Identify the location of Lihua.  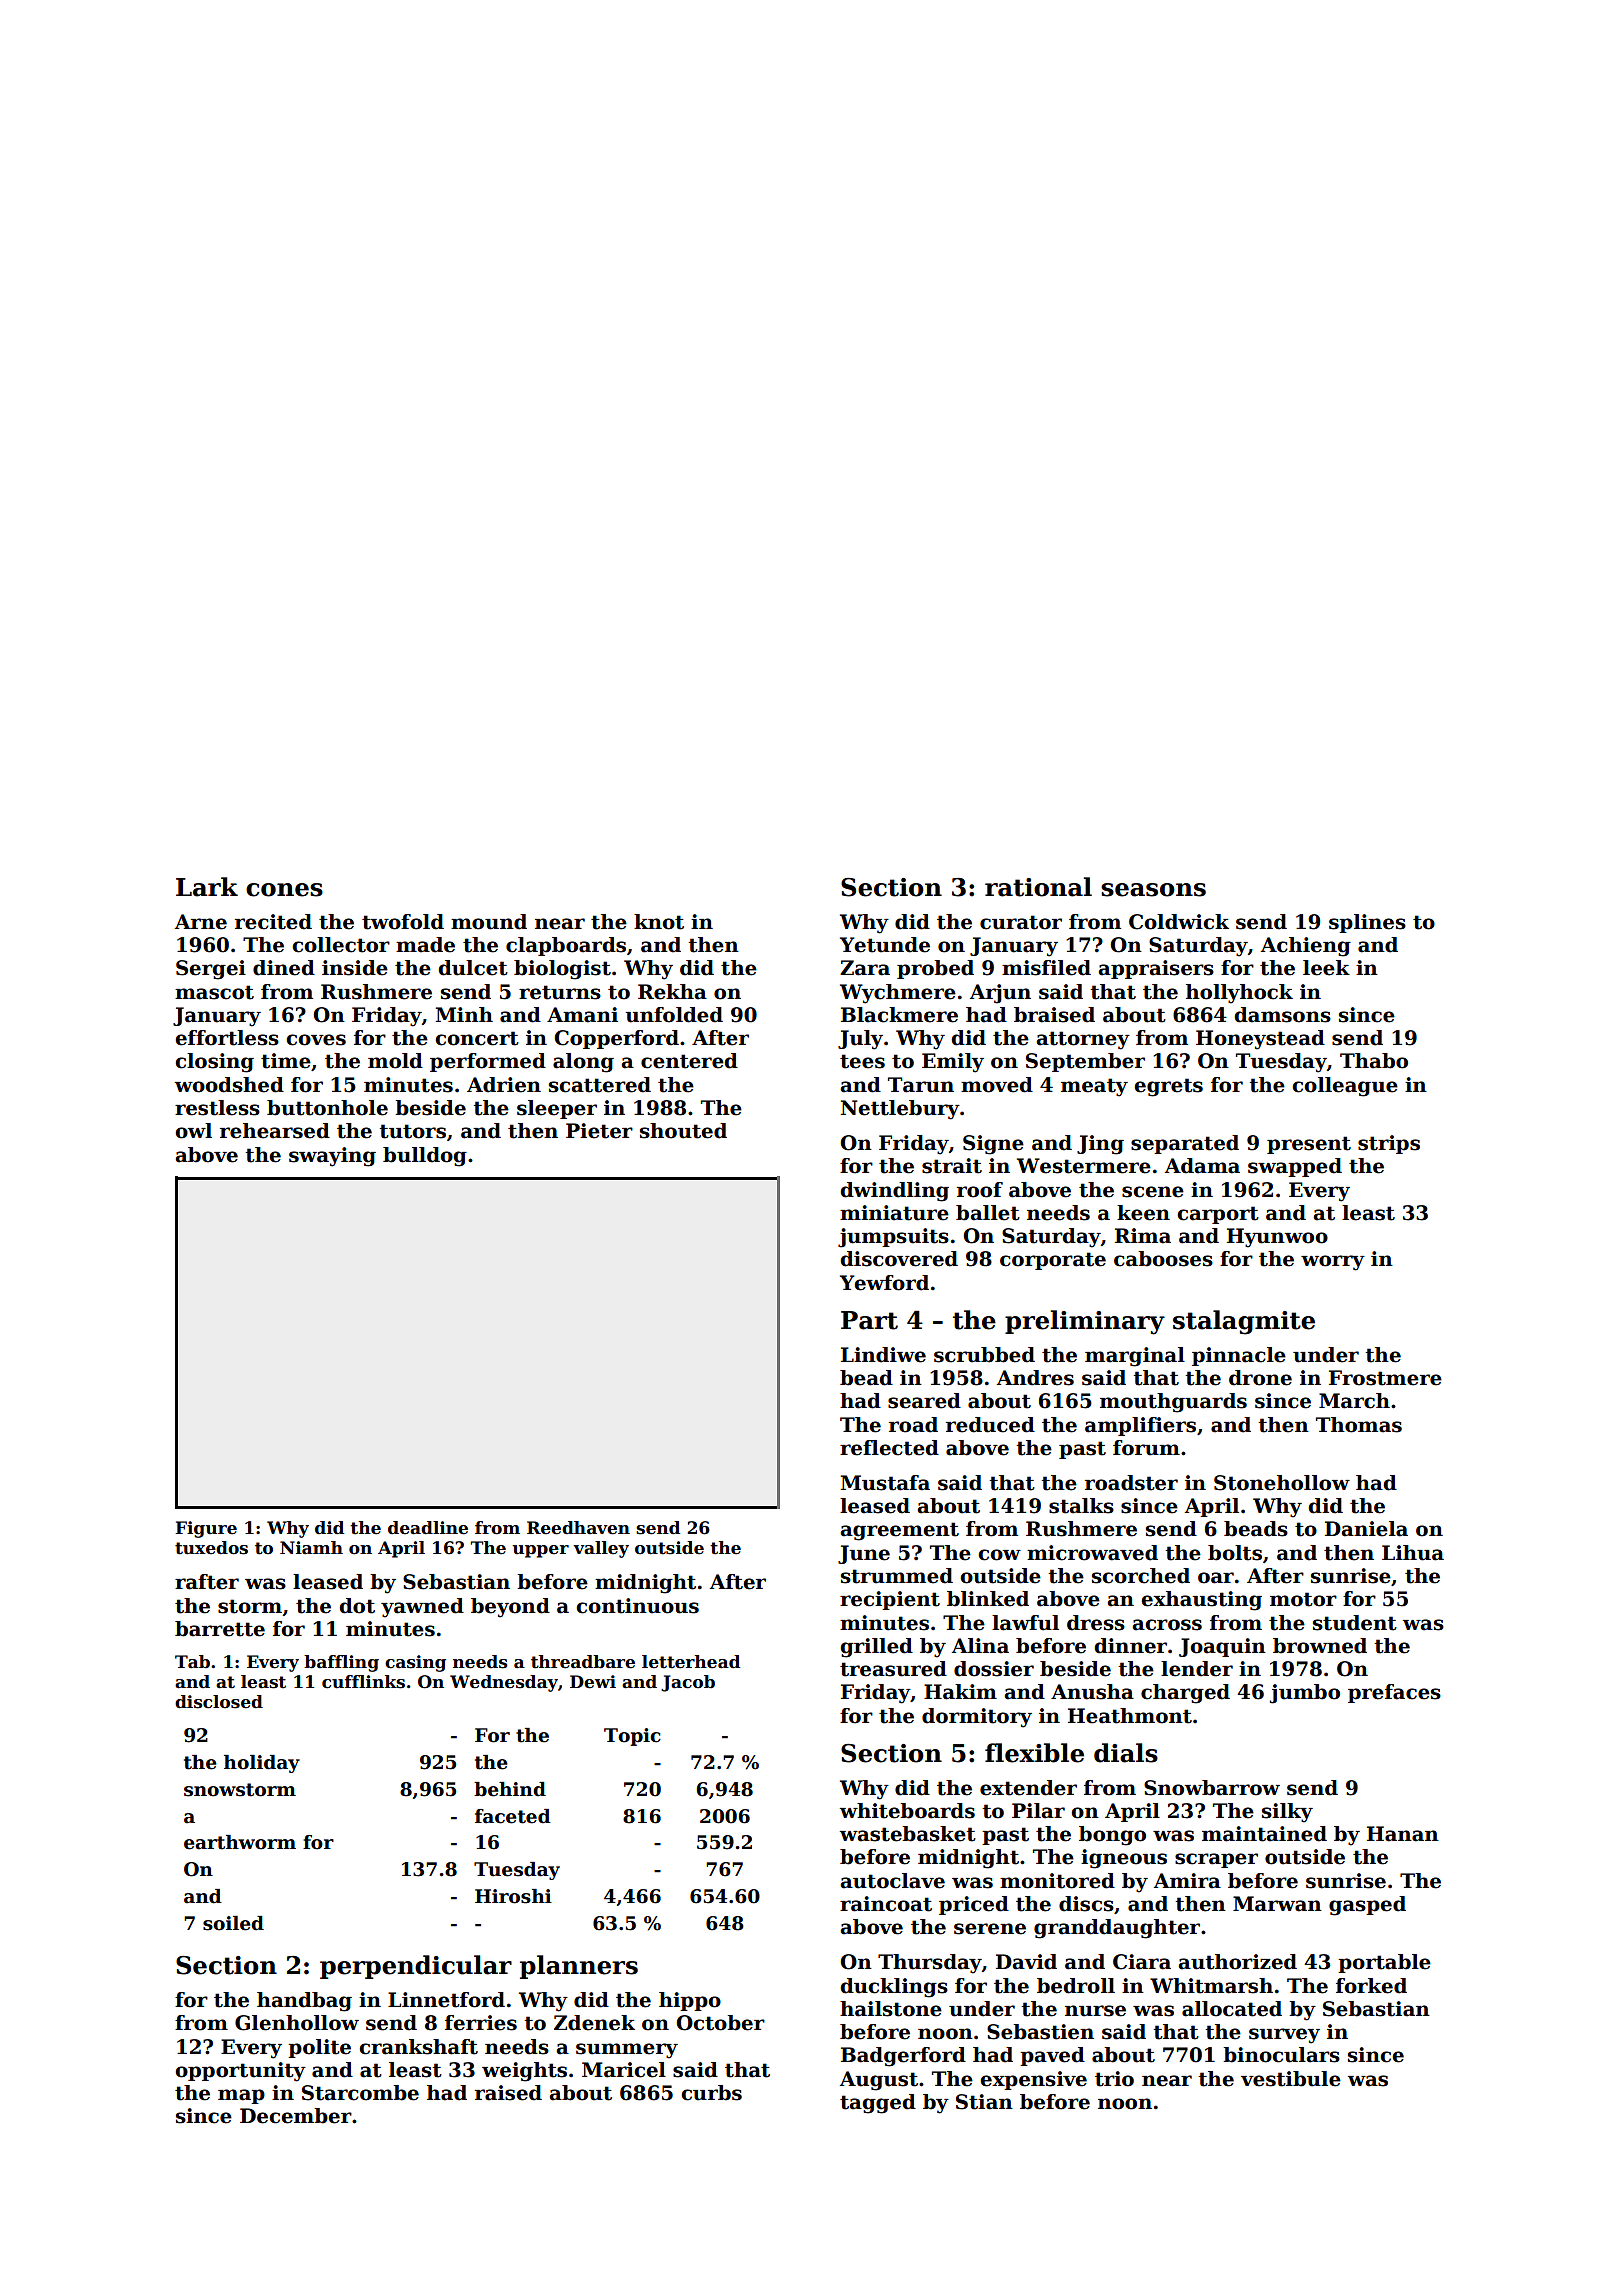
(1413, 1553).
